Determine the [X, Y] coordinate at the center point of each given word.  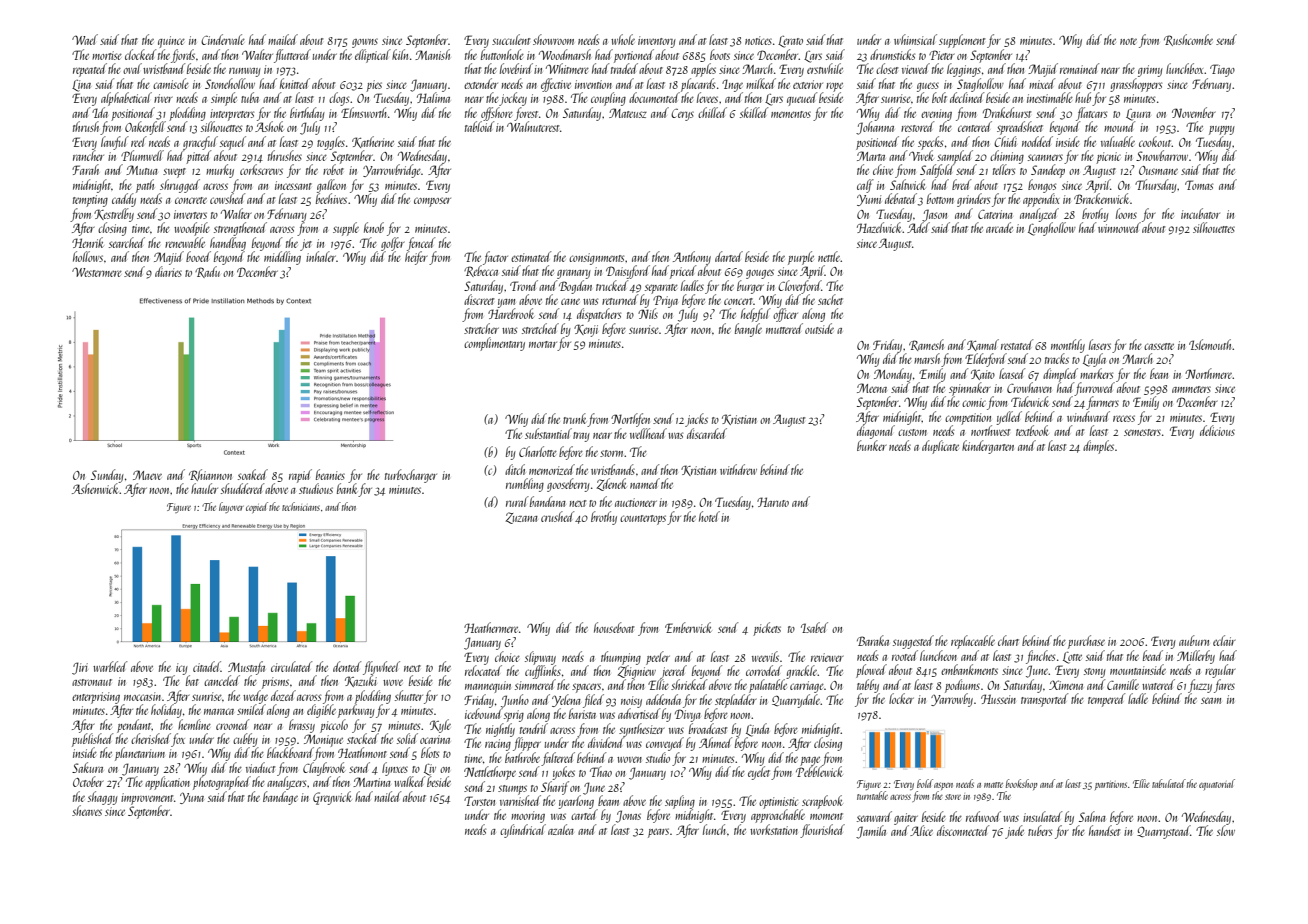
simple [224, 99]
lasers [1100, 344]
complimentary [494, 344]
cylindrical [523, 831]
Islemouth [1211, 344]
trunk [574, 418]
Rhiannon [210, 475]
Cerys [682, 115]
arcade [999, 227]
